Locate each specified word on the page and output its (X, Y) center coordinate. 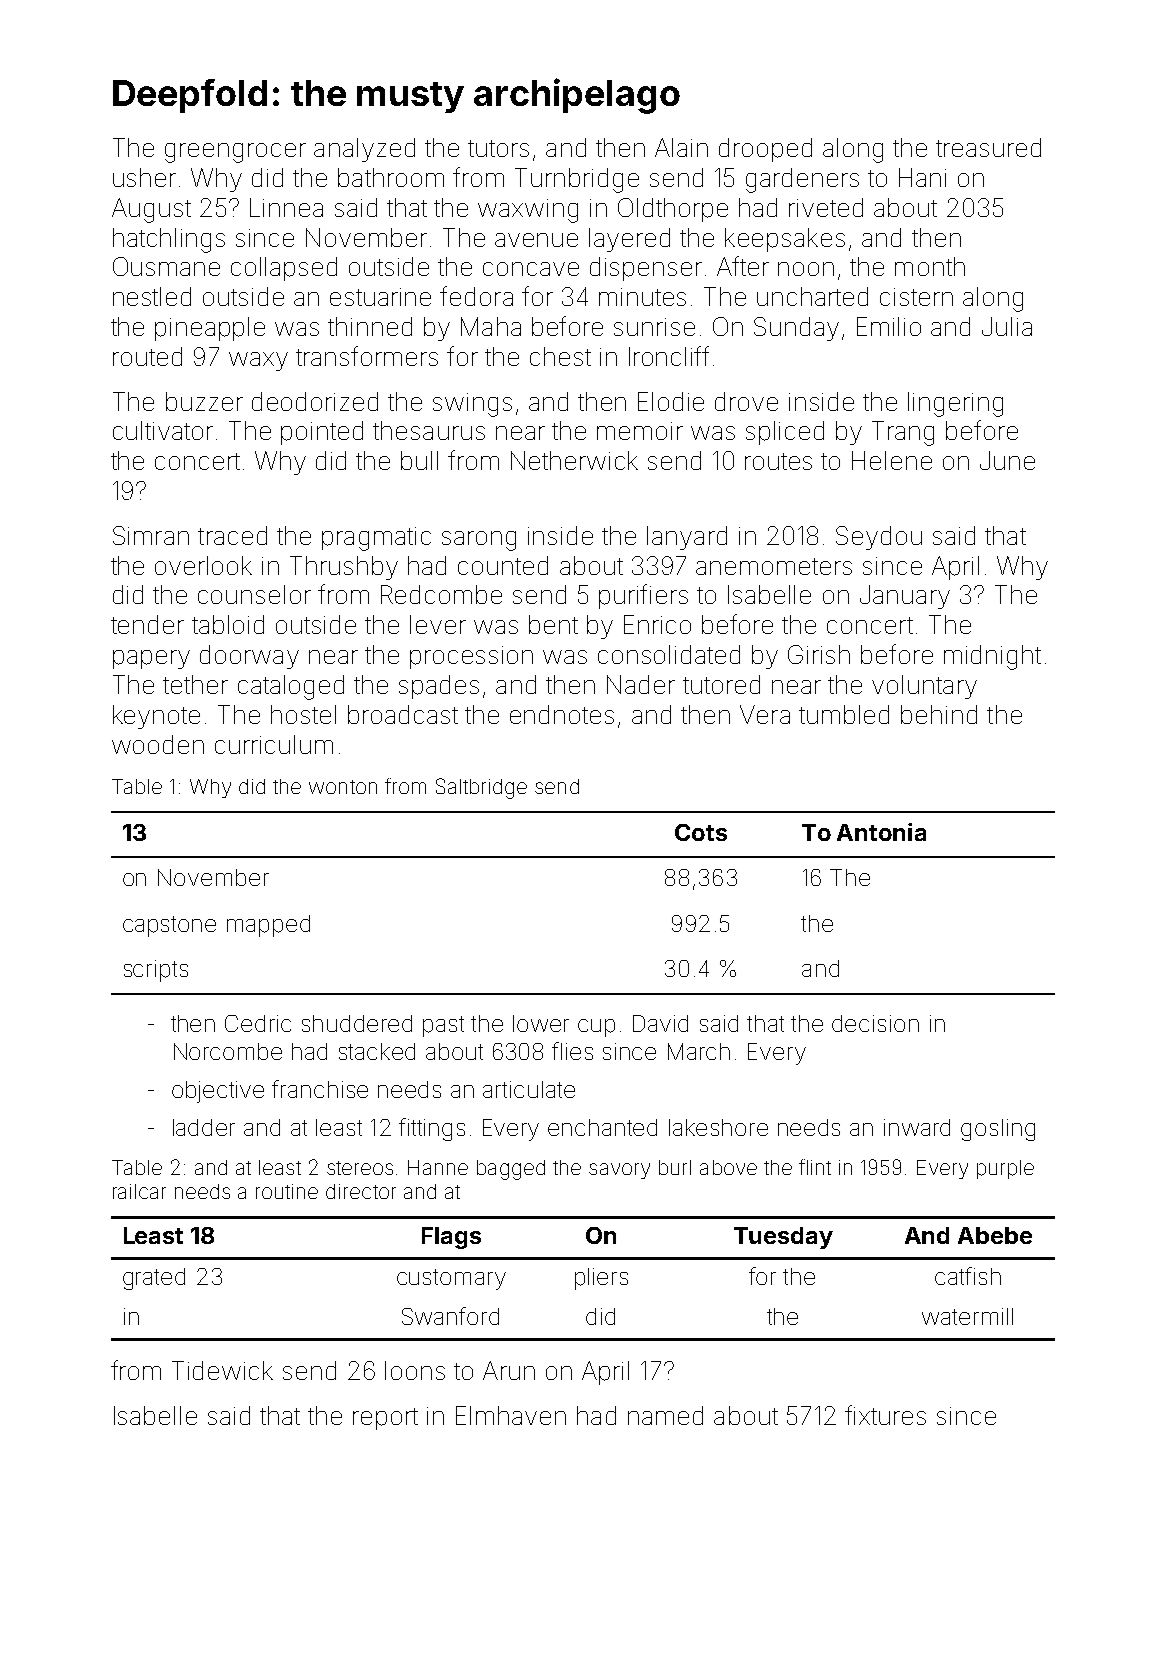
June (1007, 460)
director (361, 1191)
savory (619, 1171)
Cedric (258, 1023)
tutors (498, 148)
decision (875, 1023)
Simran (151, 535)
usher (144, 177)
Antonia (881, 832)
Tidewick (222, 1370)
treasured (988, 147)
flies (572, 1051)
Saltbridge (481, 788)
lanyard (687, 538)
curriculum (274, 744)
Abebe (995, 1235)
